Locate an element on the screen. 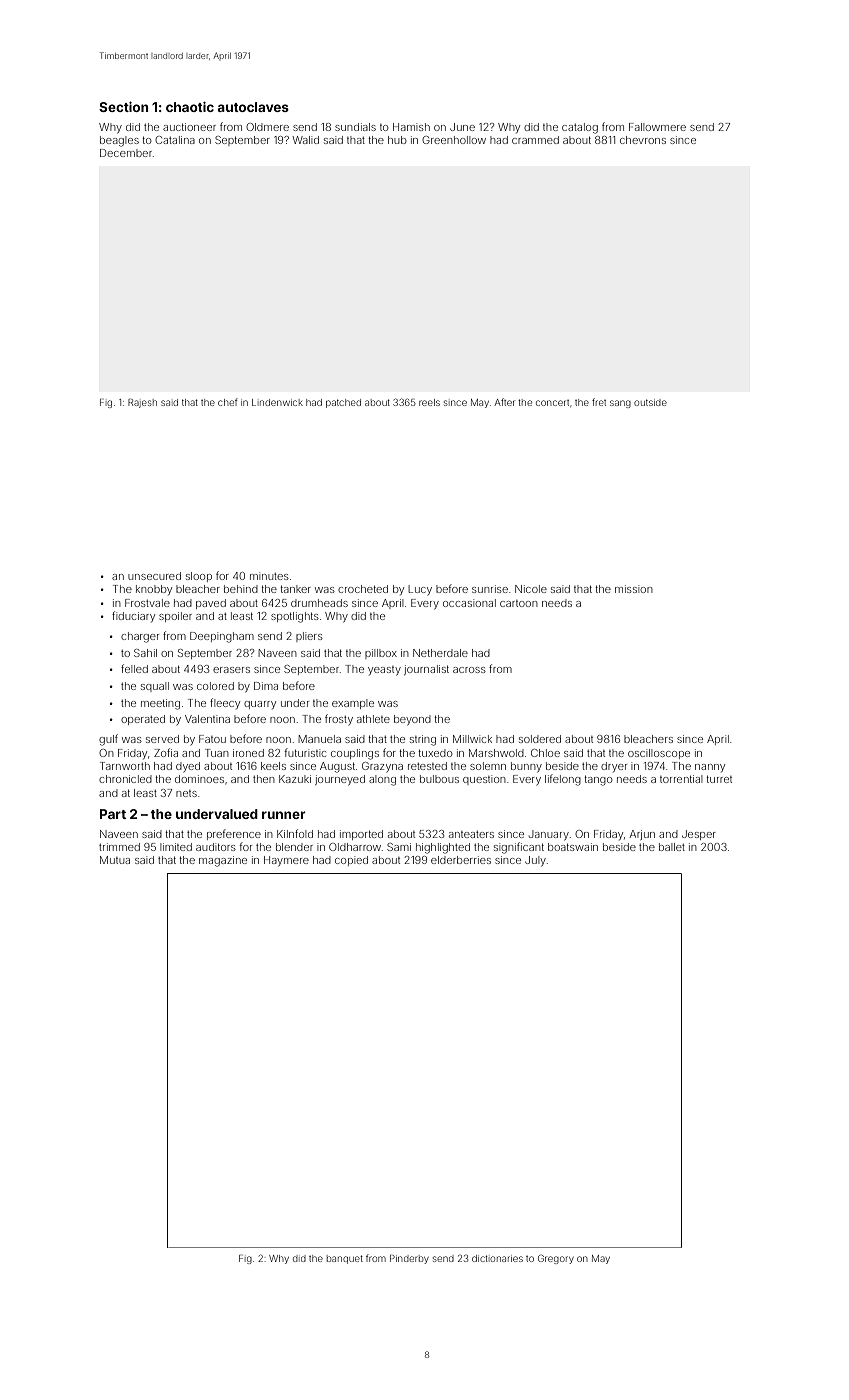  boatswain is located at coordinates (573, 847).
